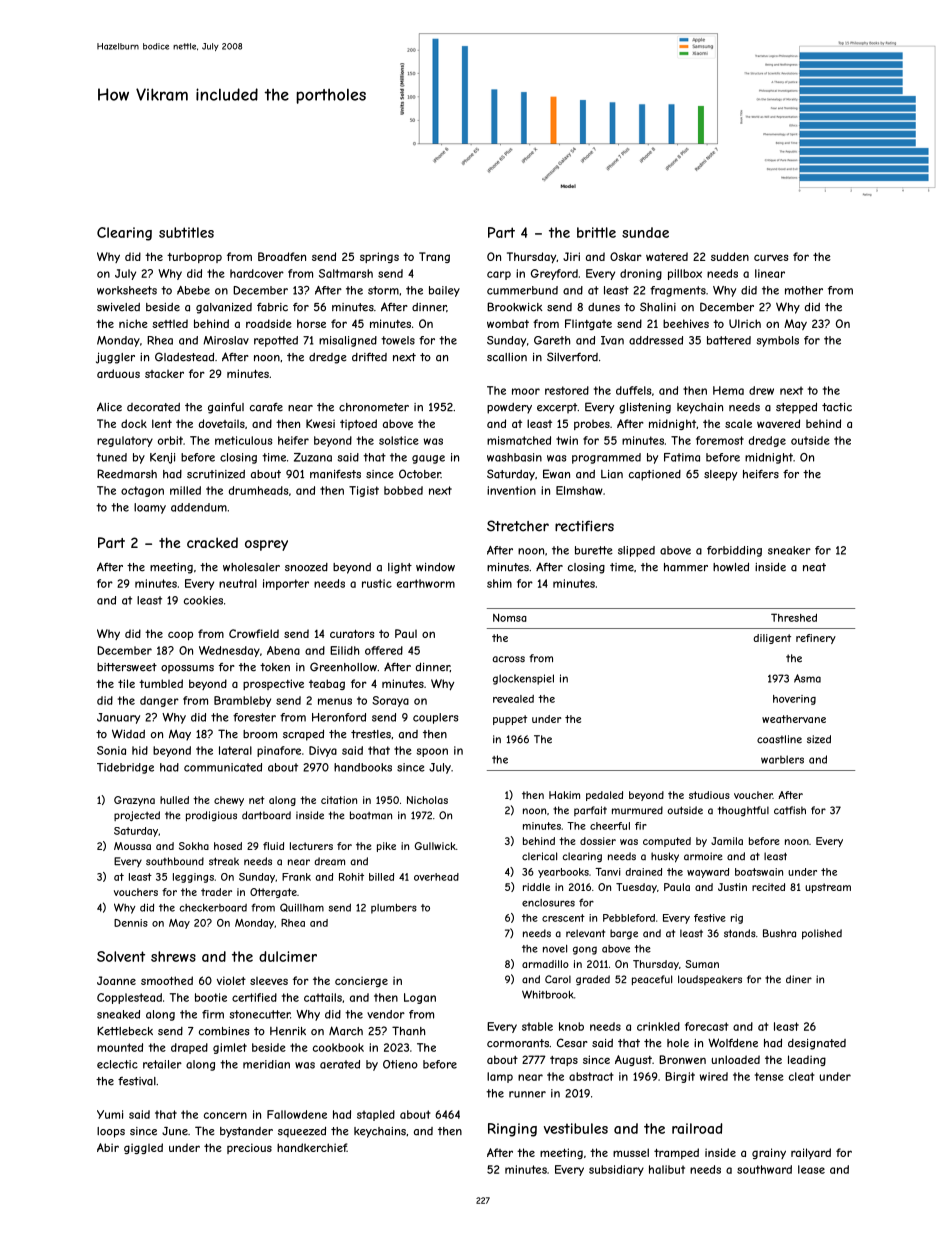  I want to click on prospective, so click(273, 684).
